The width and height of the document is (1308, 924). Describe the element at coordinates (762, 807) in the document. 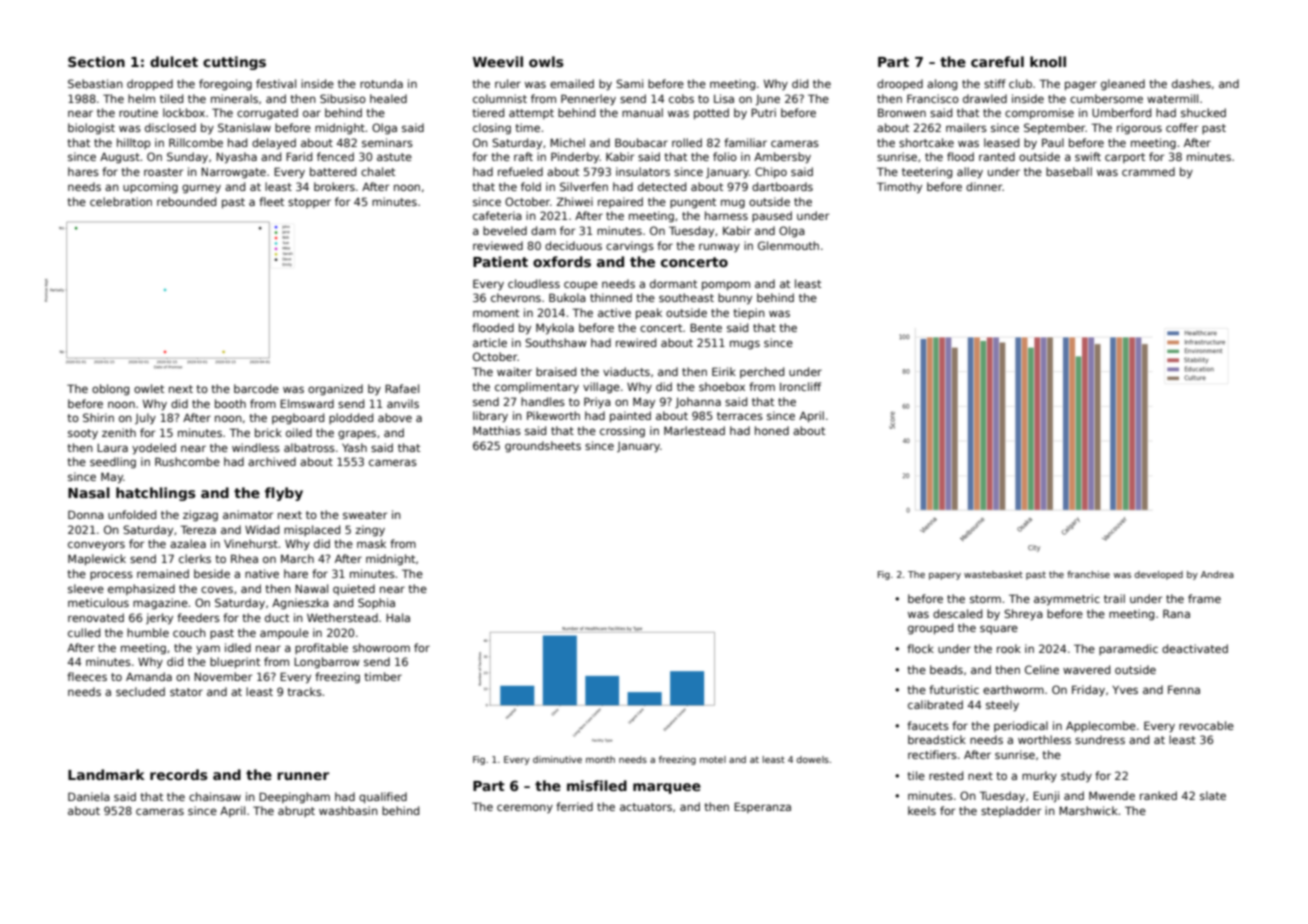

I see `Esperanza` at that location.
